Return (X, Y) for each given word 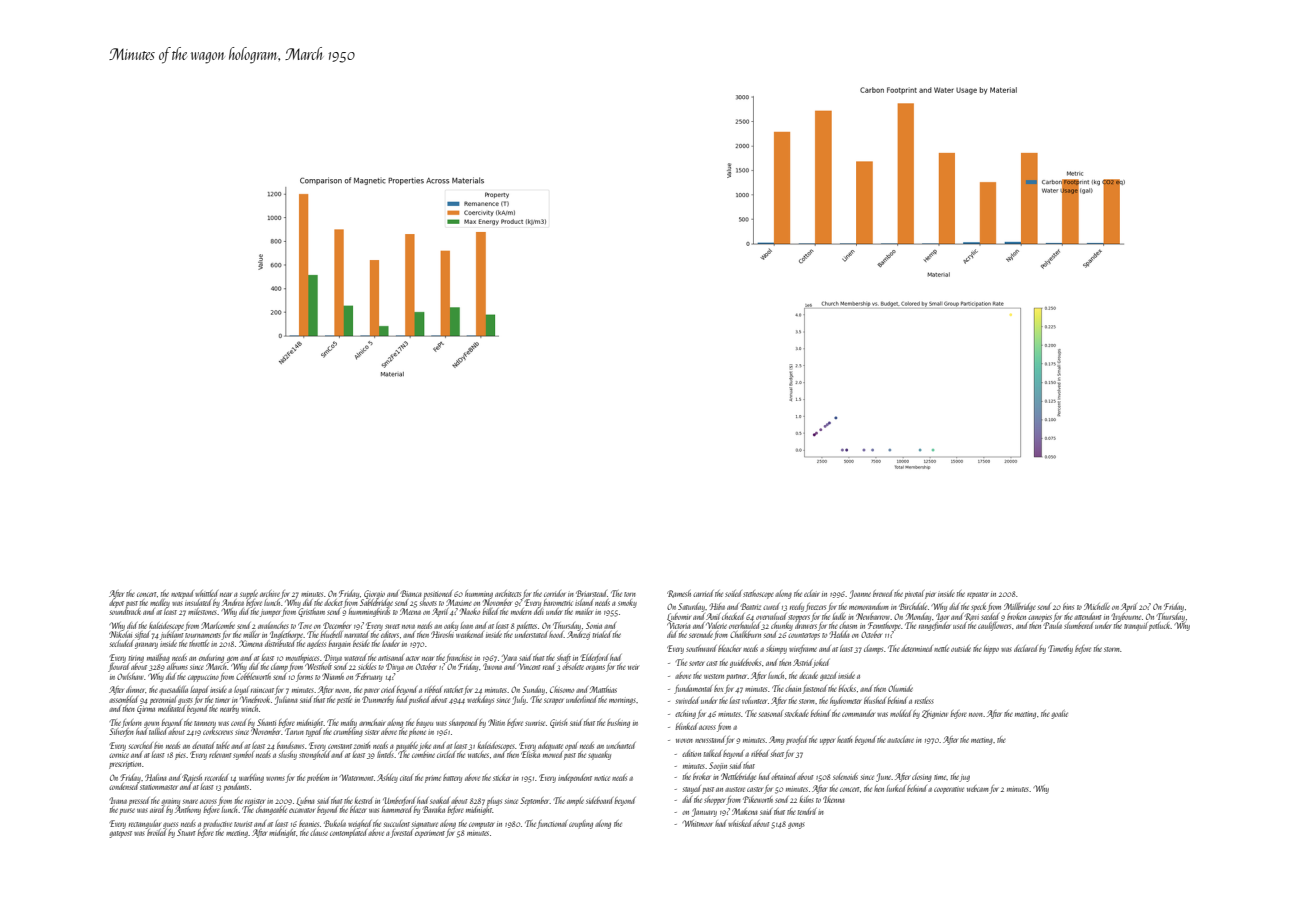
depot (116, 603)
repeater (977, 595)
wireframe (803, 649)
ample (575, 801)
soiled (733, 593)
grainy (170, 802)
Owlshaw (130, 676)
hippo (991, 649)
